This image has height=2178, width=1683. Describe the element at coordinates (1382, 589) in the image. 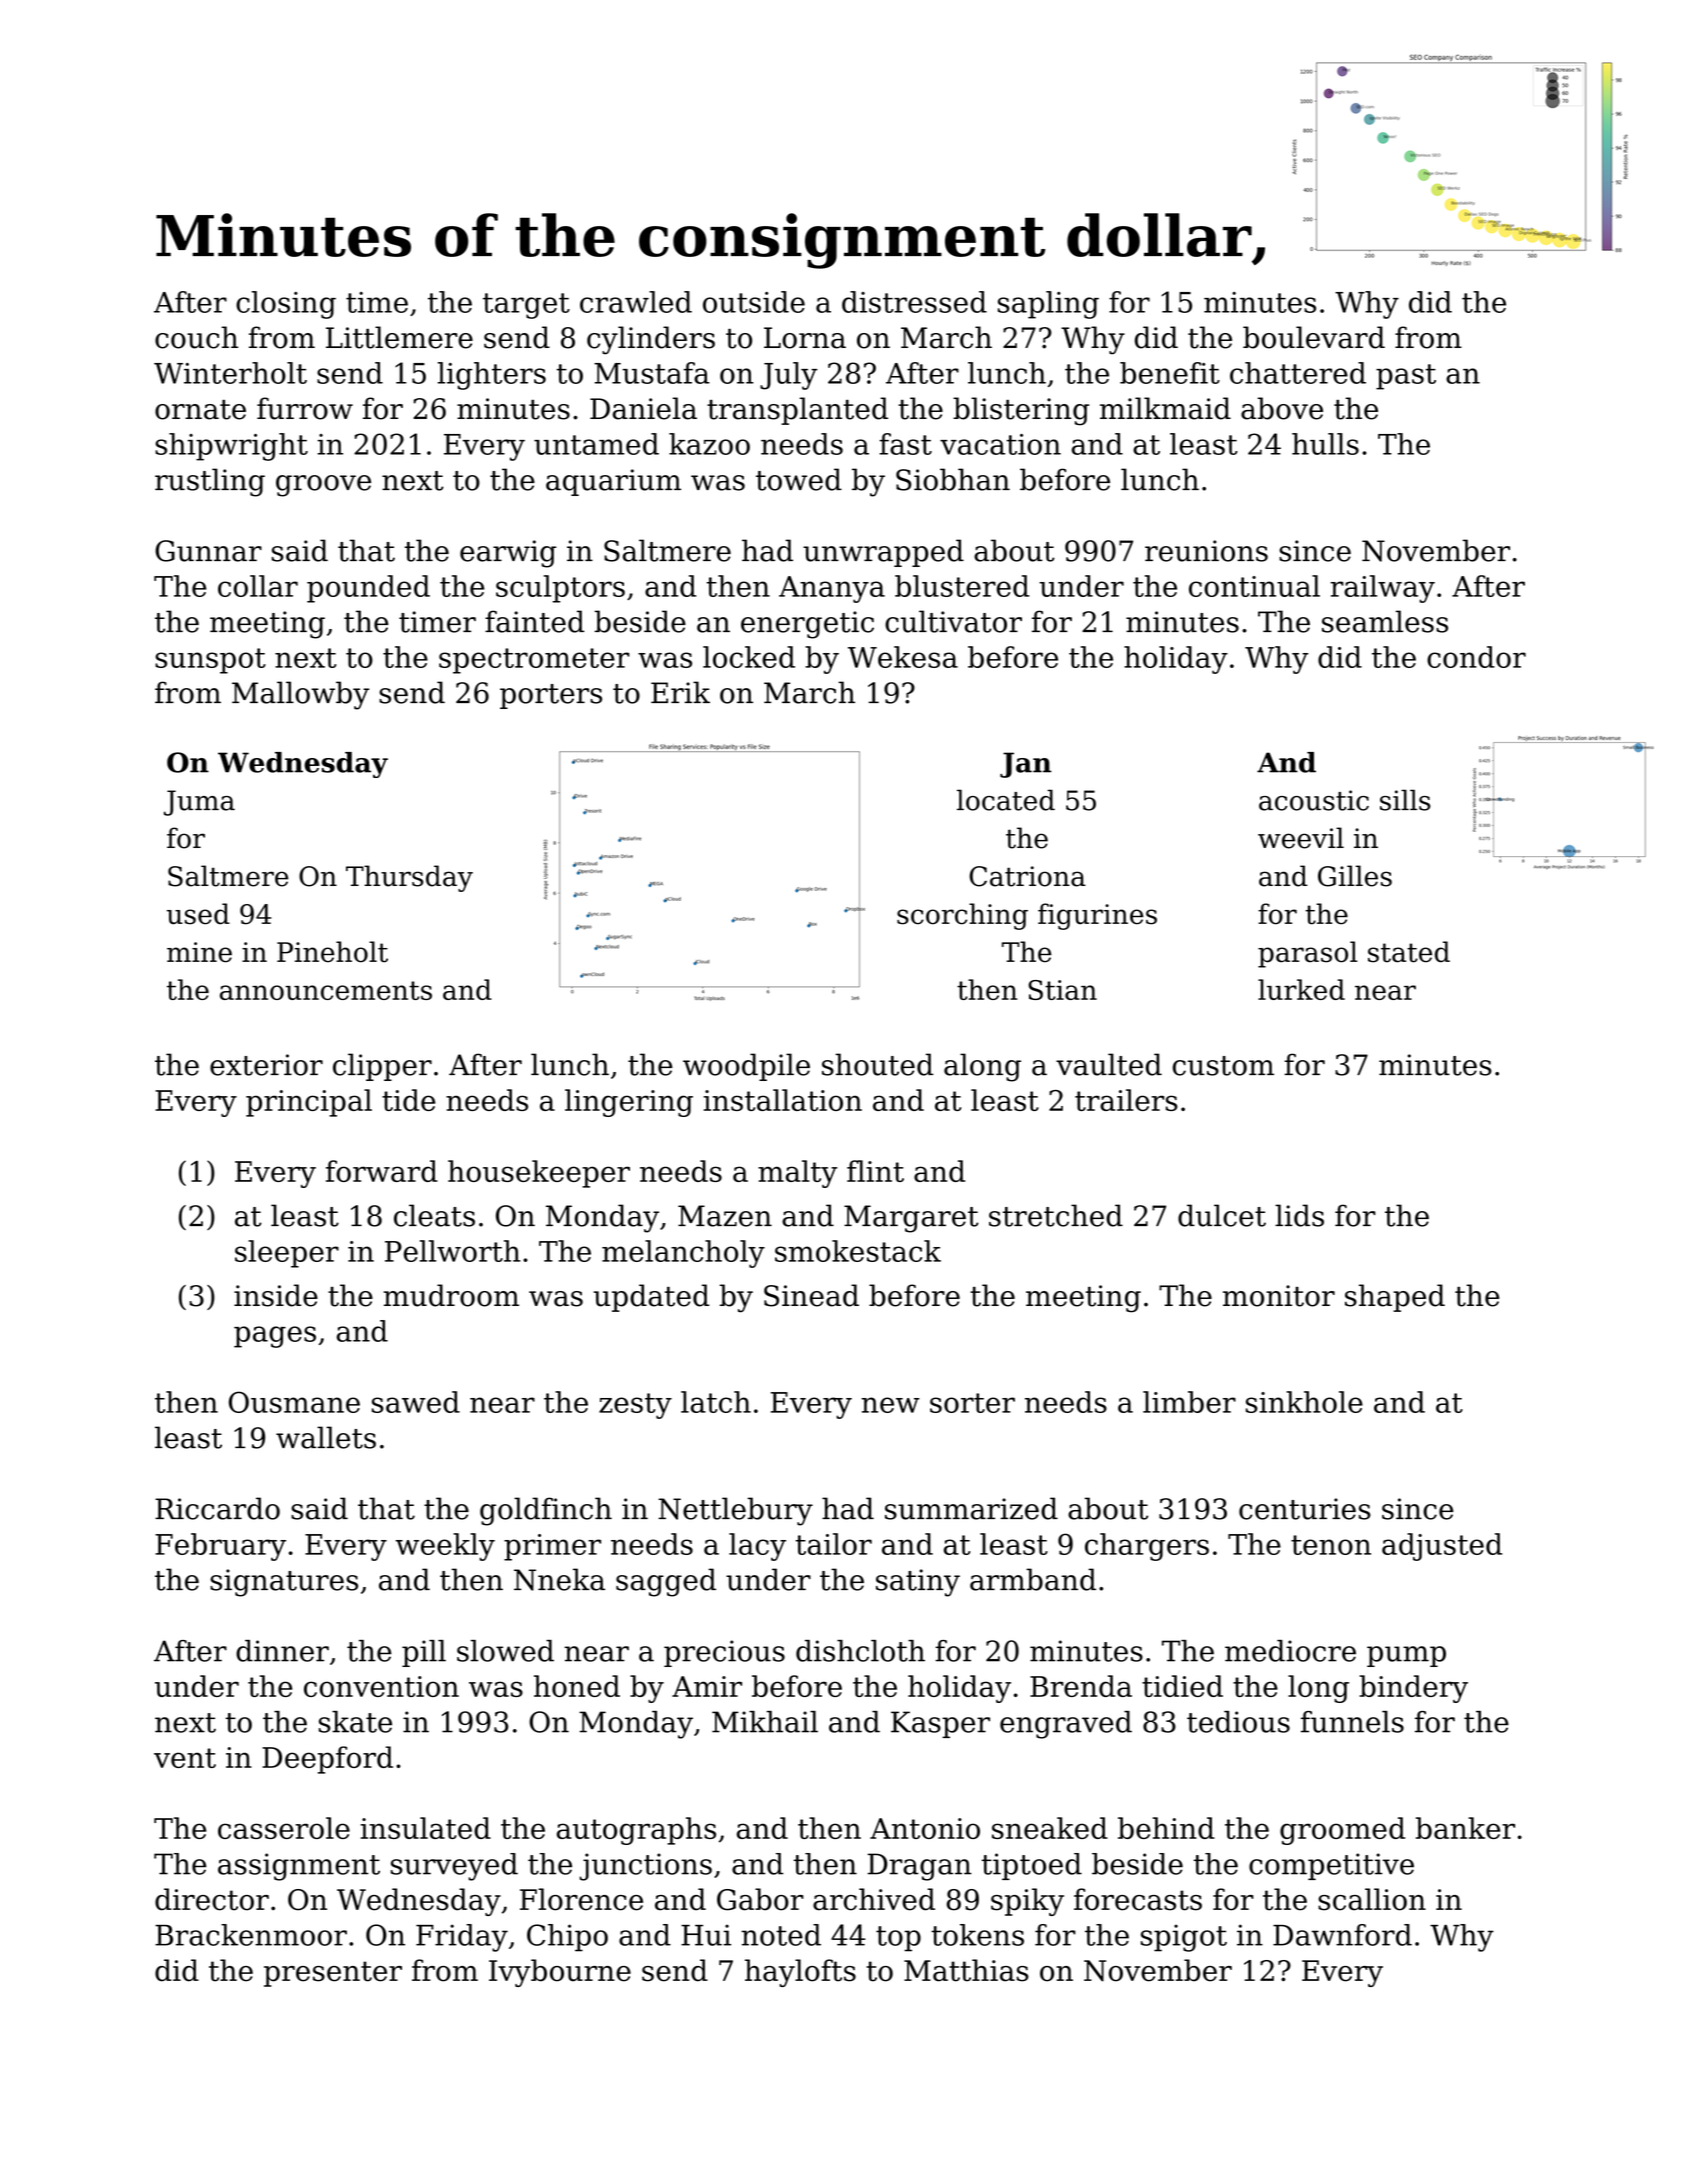

I see `railway` at that location.
